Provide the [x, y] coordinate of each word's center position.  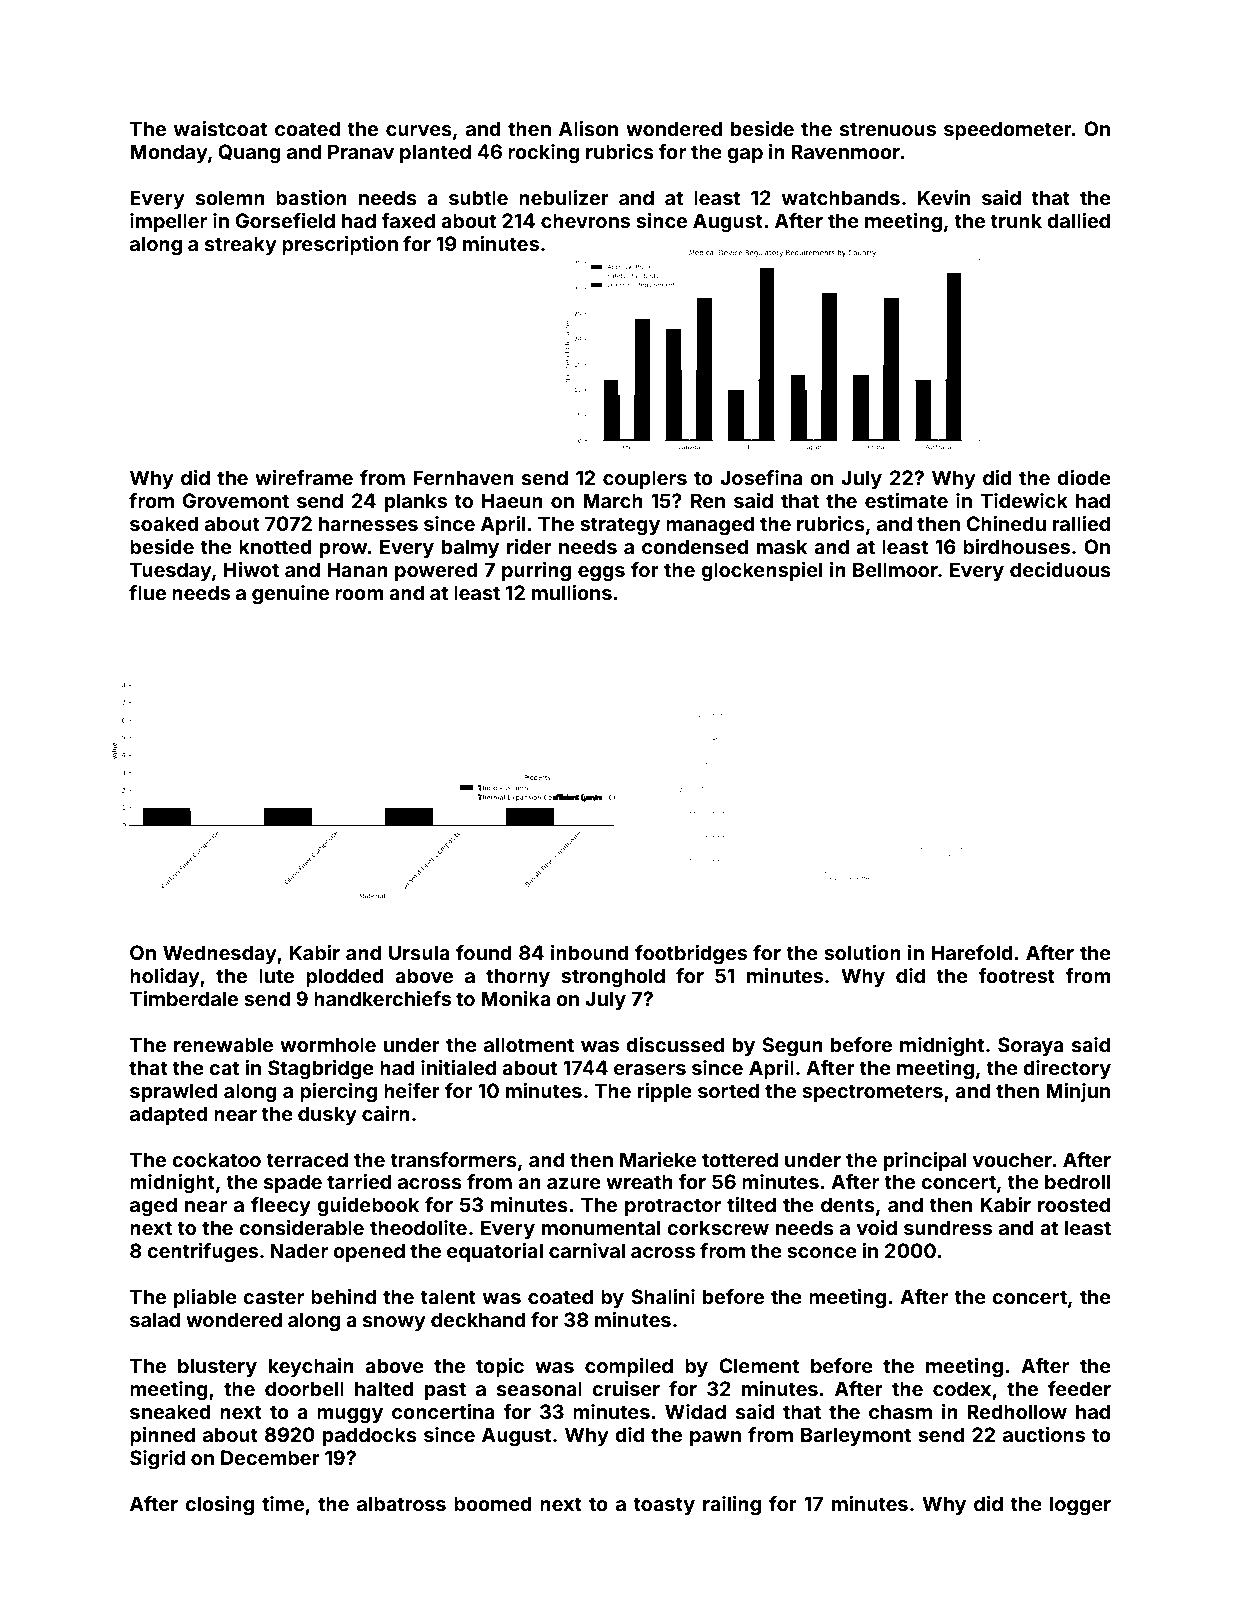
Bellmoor [895, 569]
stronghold [613, 978]
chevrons [585, 220]
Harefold [972, 952]
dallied [1078, 220]
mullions [572, 592]
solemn [230, 197]
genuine [290, 595]
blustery [217, 1367]
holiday [165, 977]
